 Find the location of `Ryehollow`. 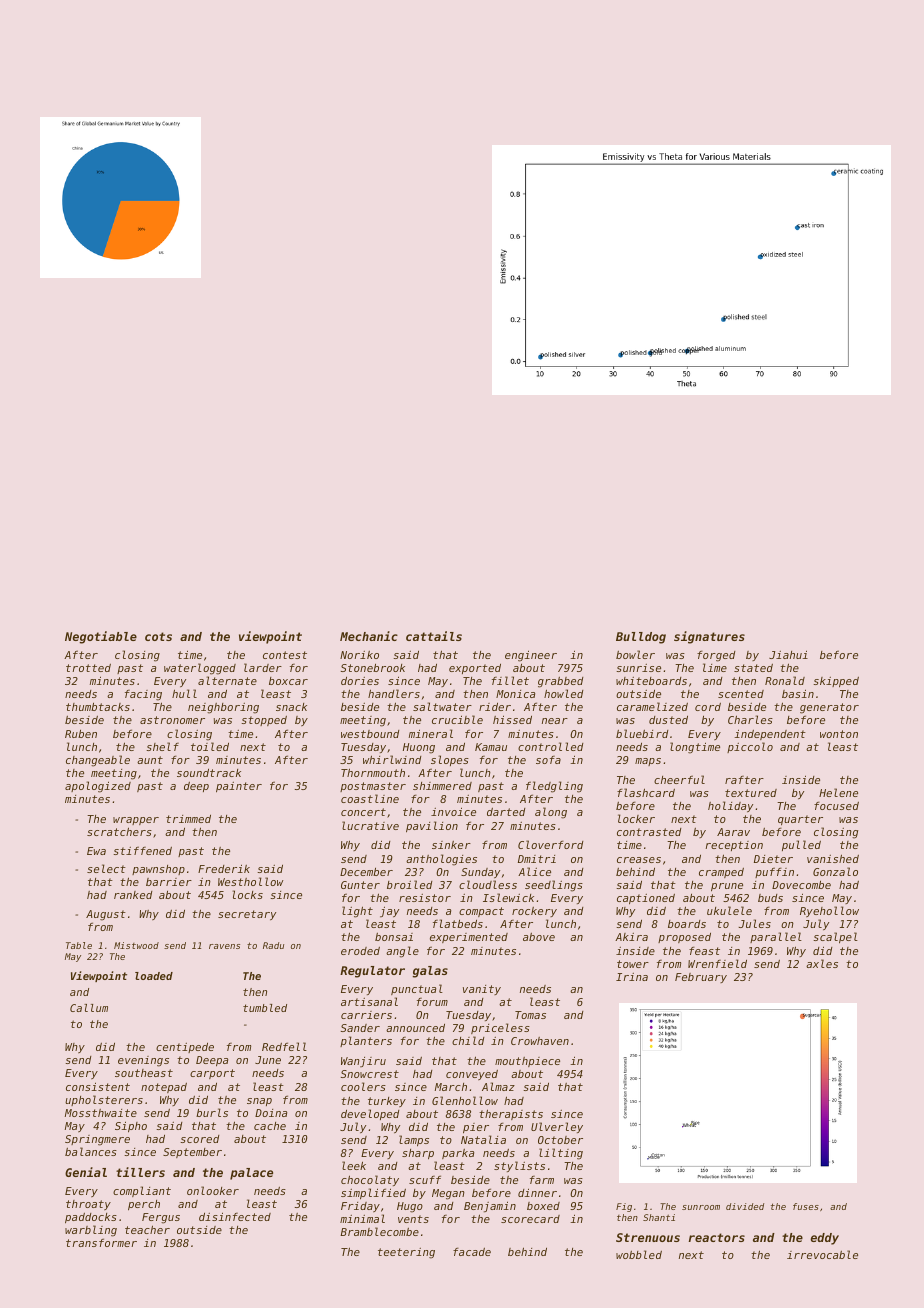

Ryehollow is located at coordinates (829, 911).
